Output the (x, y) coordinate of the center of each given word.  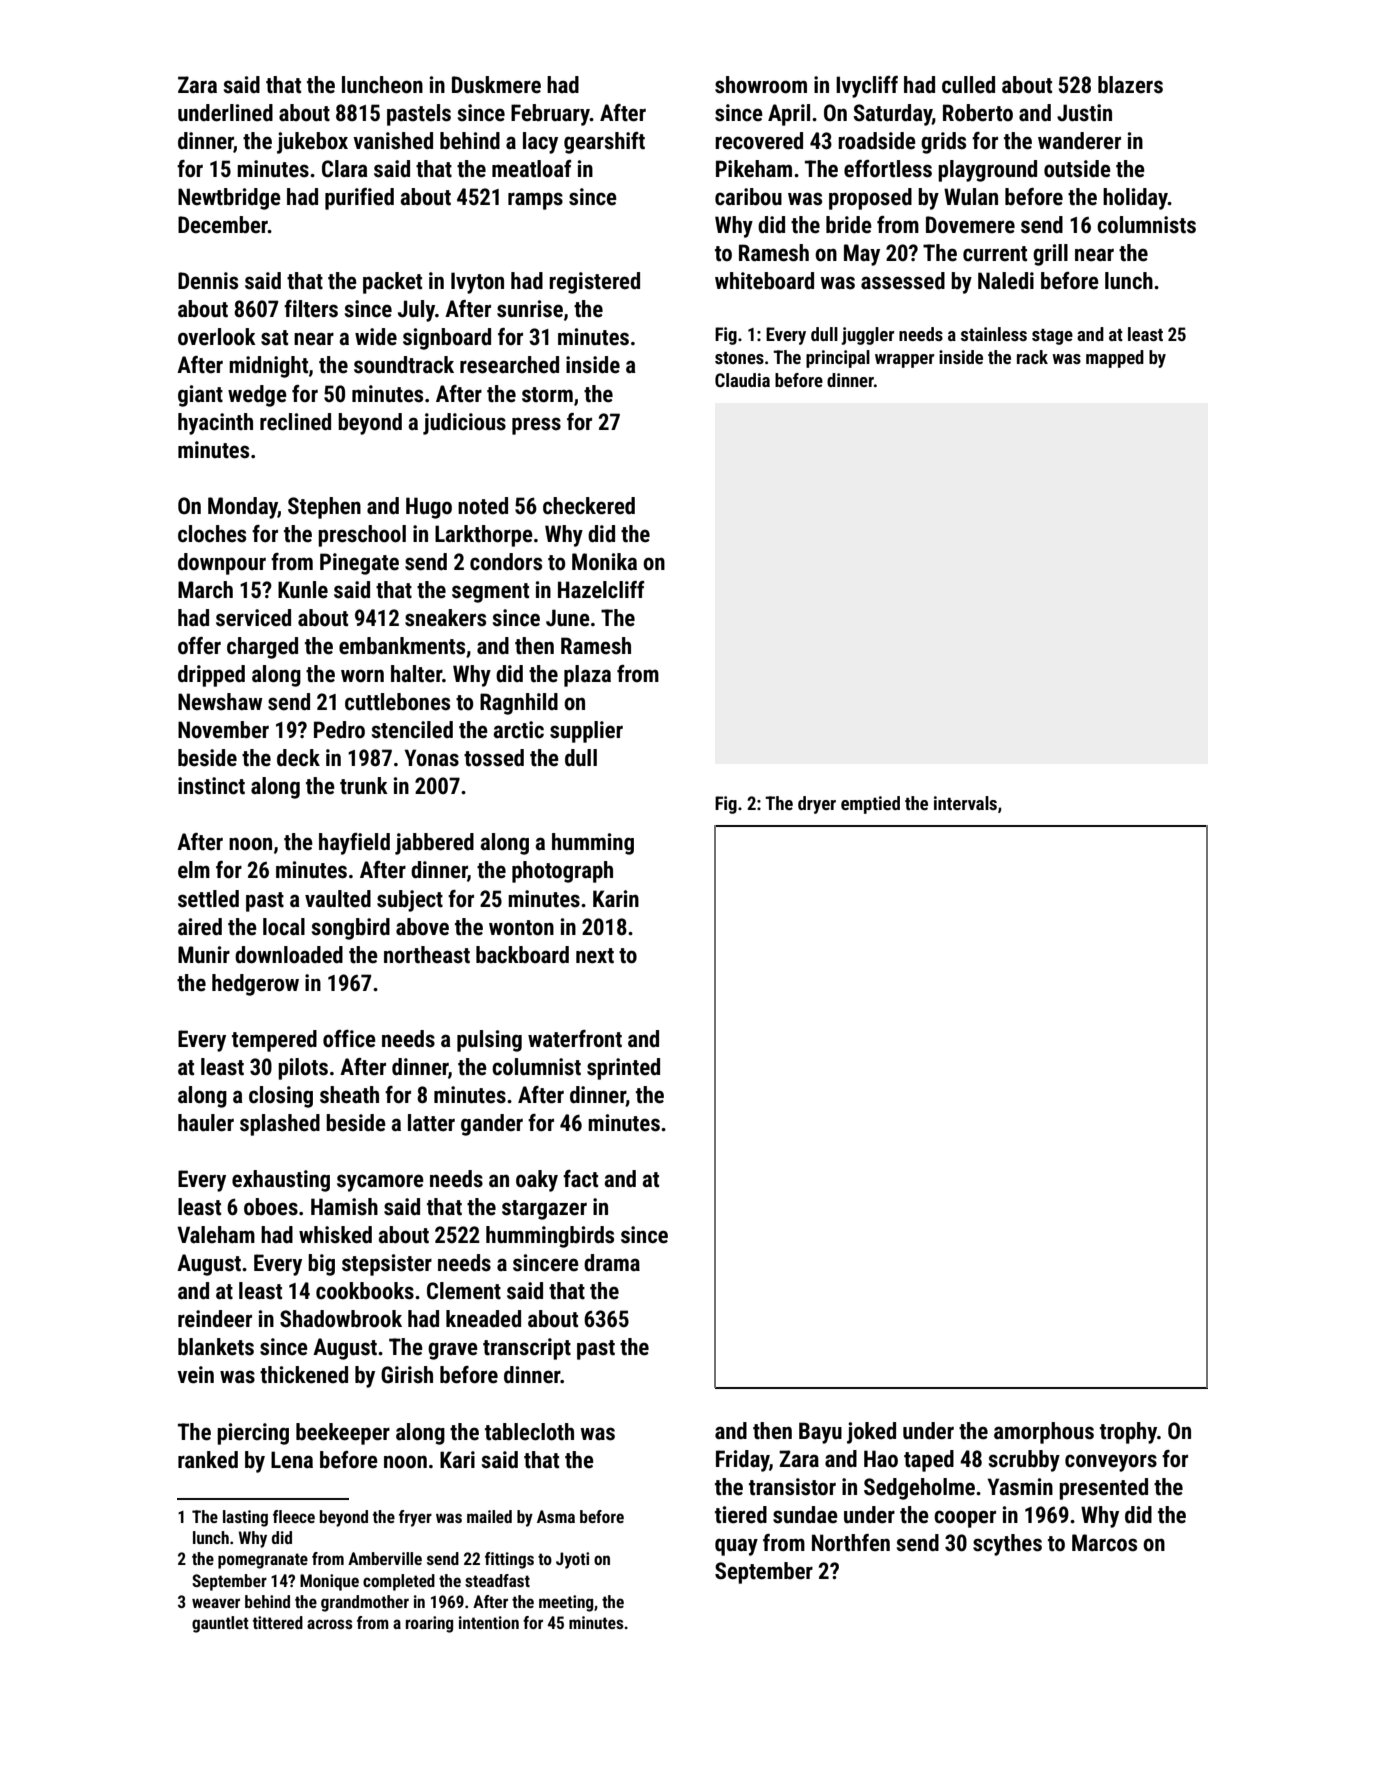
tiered (741, 1515)
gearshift (604, 143)
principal (838, 359)
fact (580, 1179)
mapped (1115, 359)
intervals (965, 803)
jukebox (312, 143)
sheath (349, 1095)
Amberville (385, 1558)
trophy (1128, 1433)
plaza (587, 676)
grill (1050, 255)
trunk (364, 786)
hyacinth (215, 424)
